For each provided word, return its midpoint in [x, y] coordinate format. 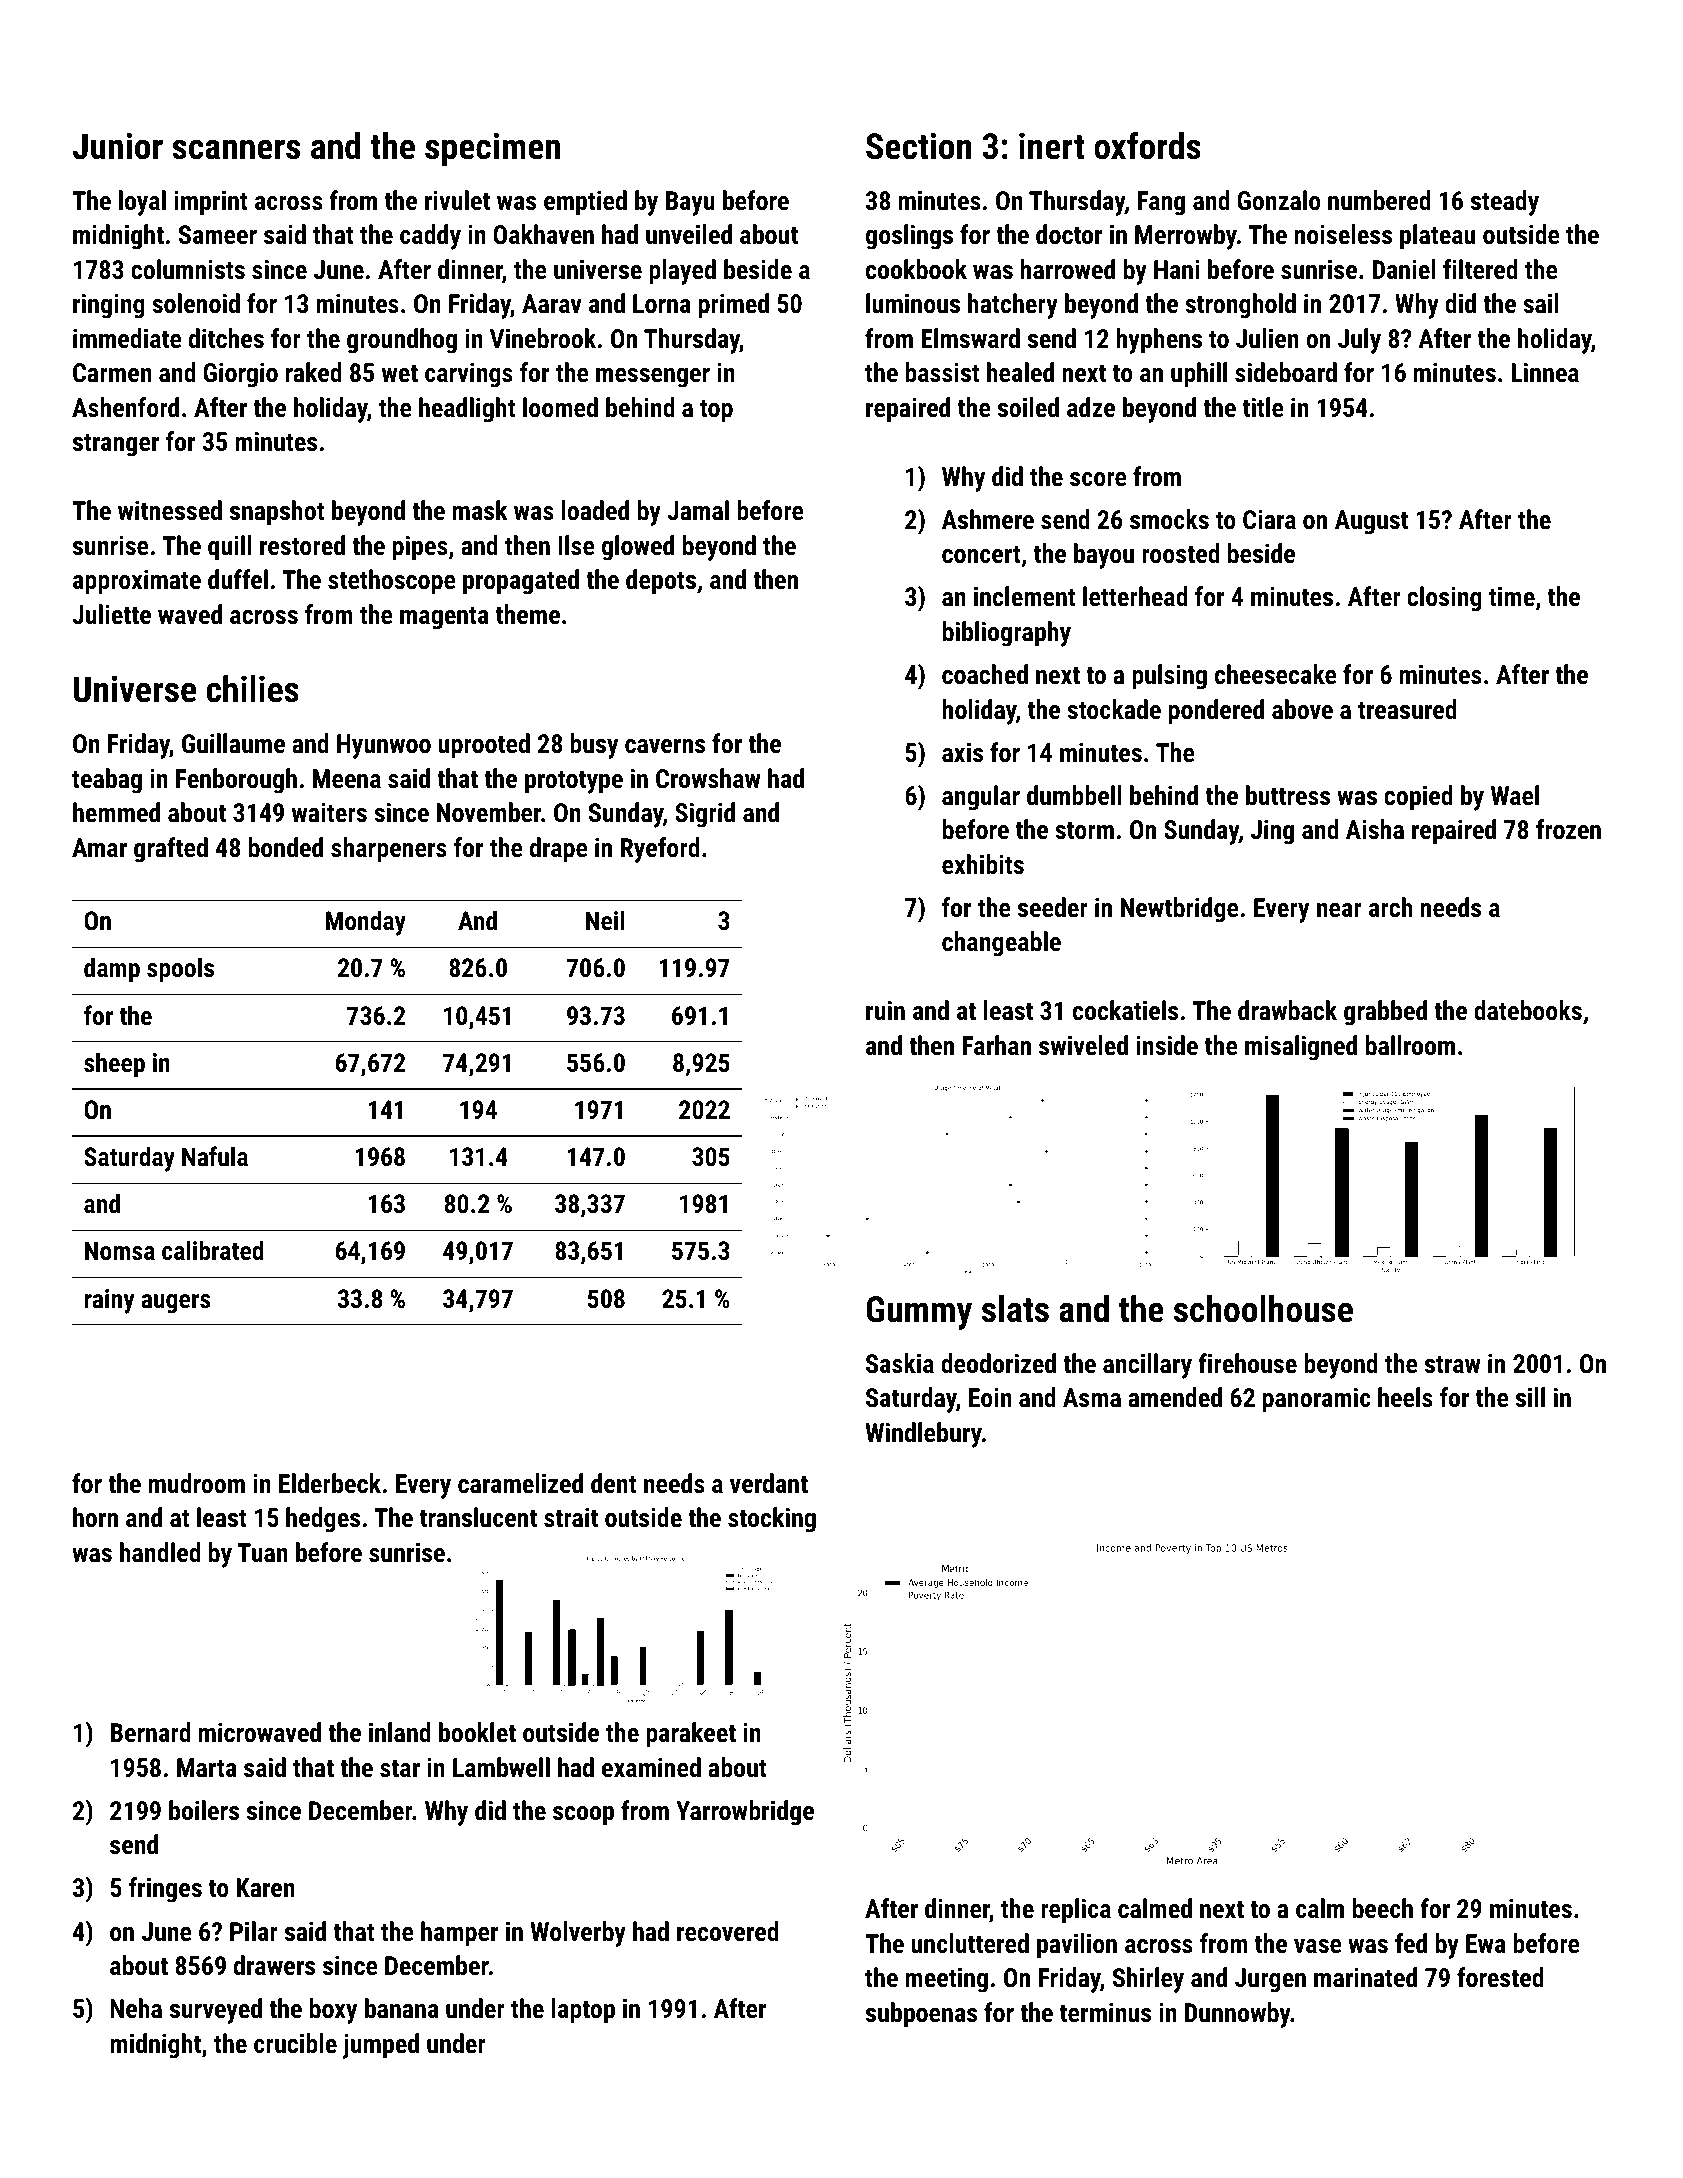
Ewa [1486, 1943]
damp [112, 970]
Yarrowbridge [745, 1813]
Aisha [1375, 829]
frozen [1568, 829]
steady [1505, 203]
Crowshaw [708, 778]
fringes [165, 1890]
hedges [323, 1520]
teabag [107, 781]
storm [1084, 830]
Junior [118, 146]
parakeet [691, 1735]
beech [1383, 1908]
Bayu [690, 203]
